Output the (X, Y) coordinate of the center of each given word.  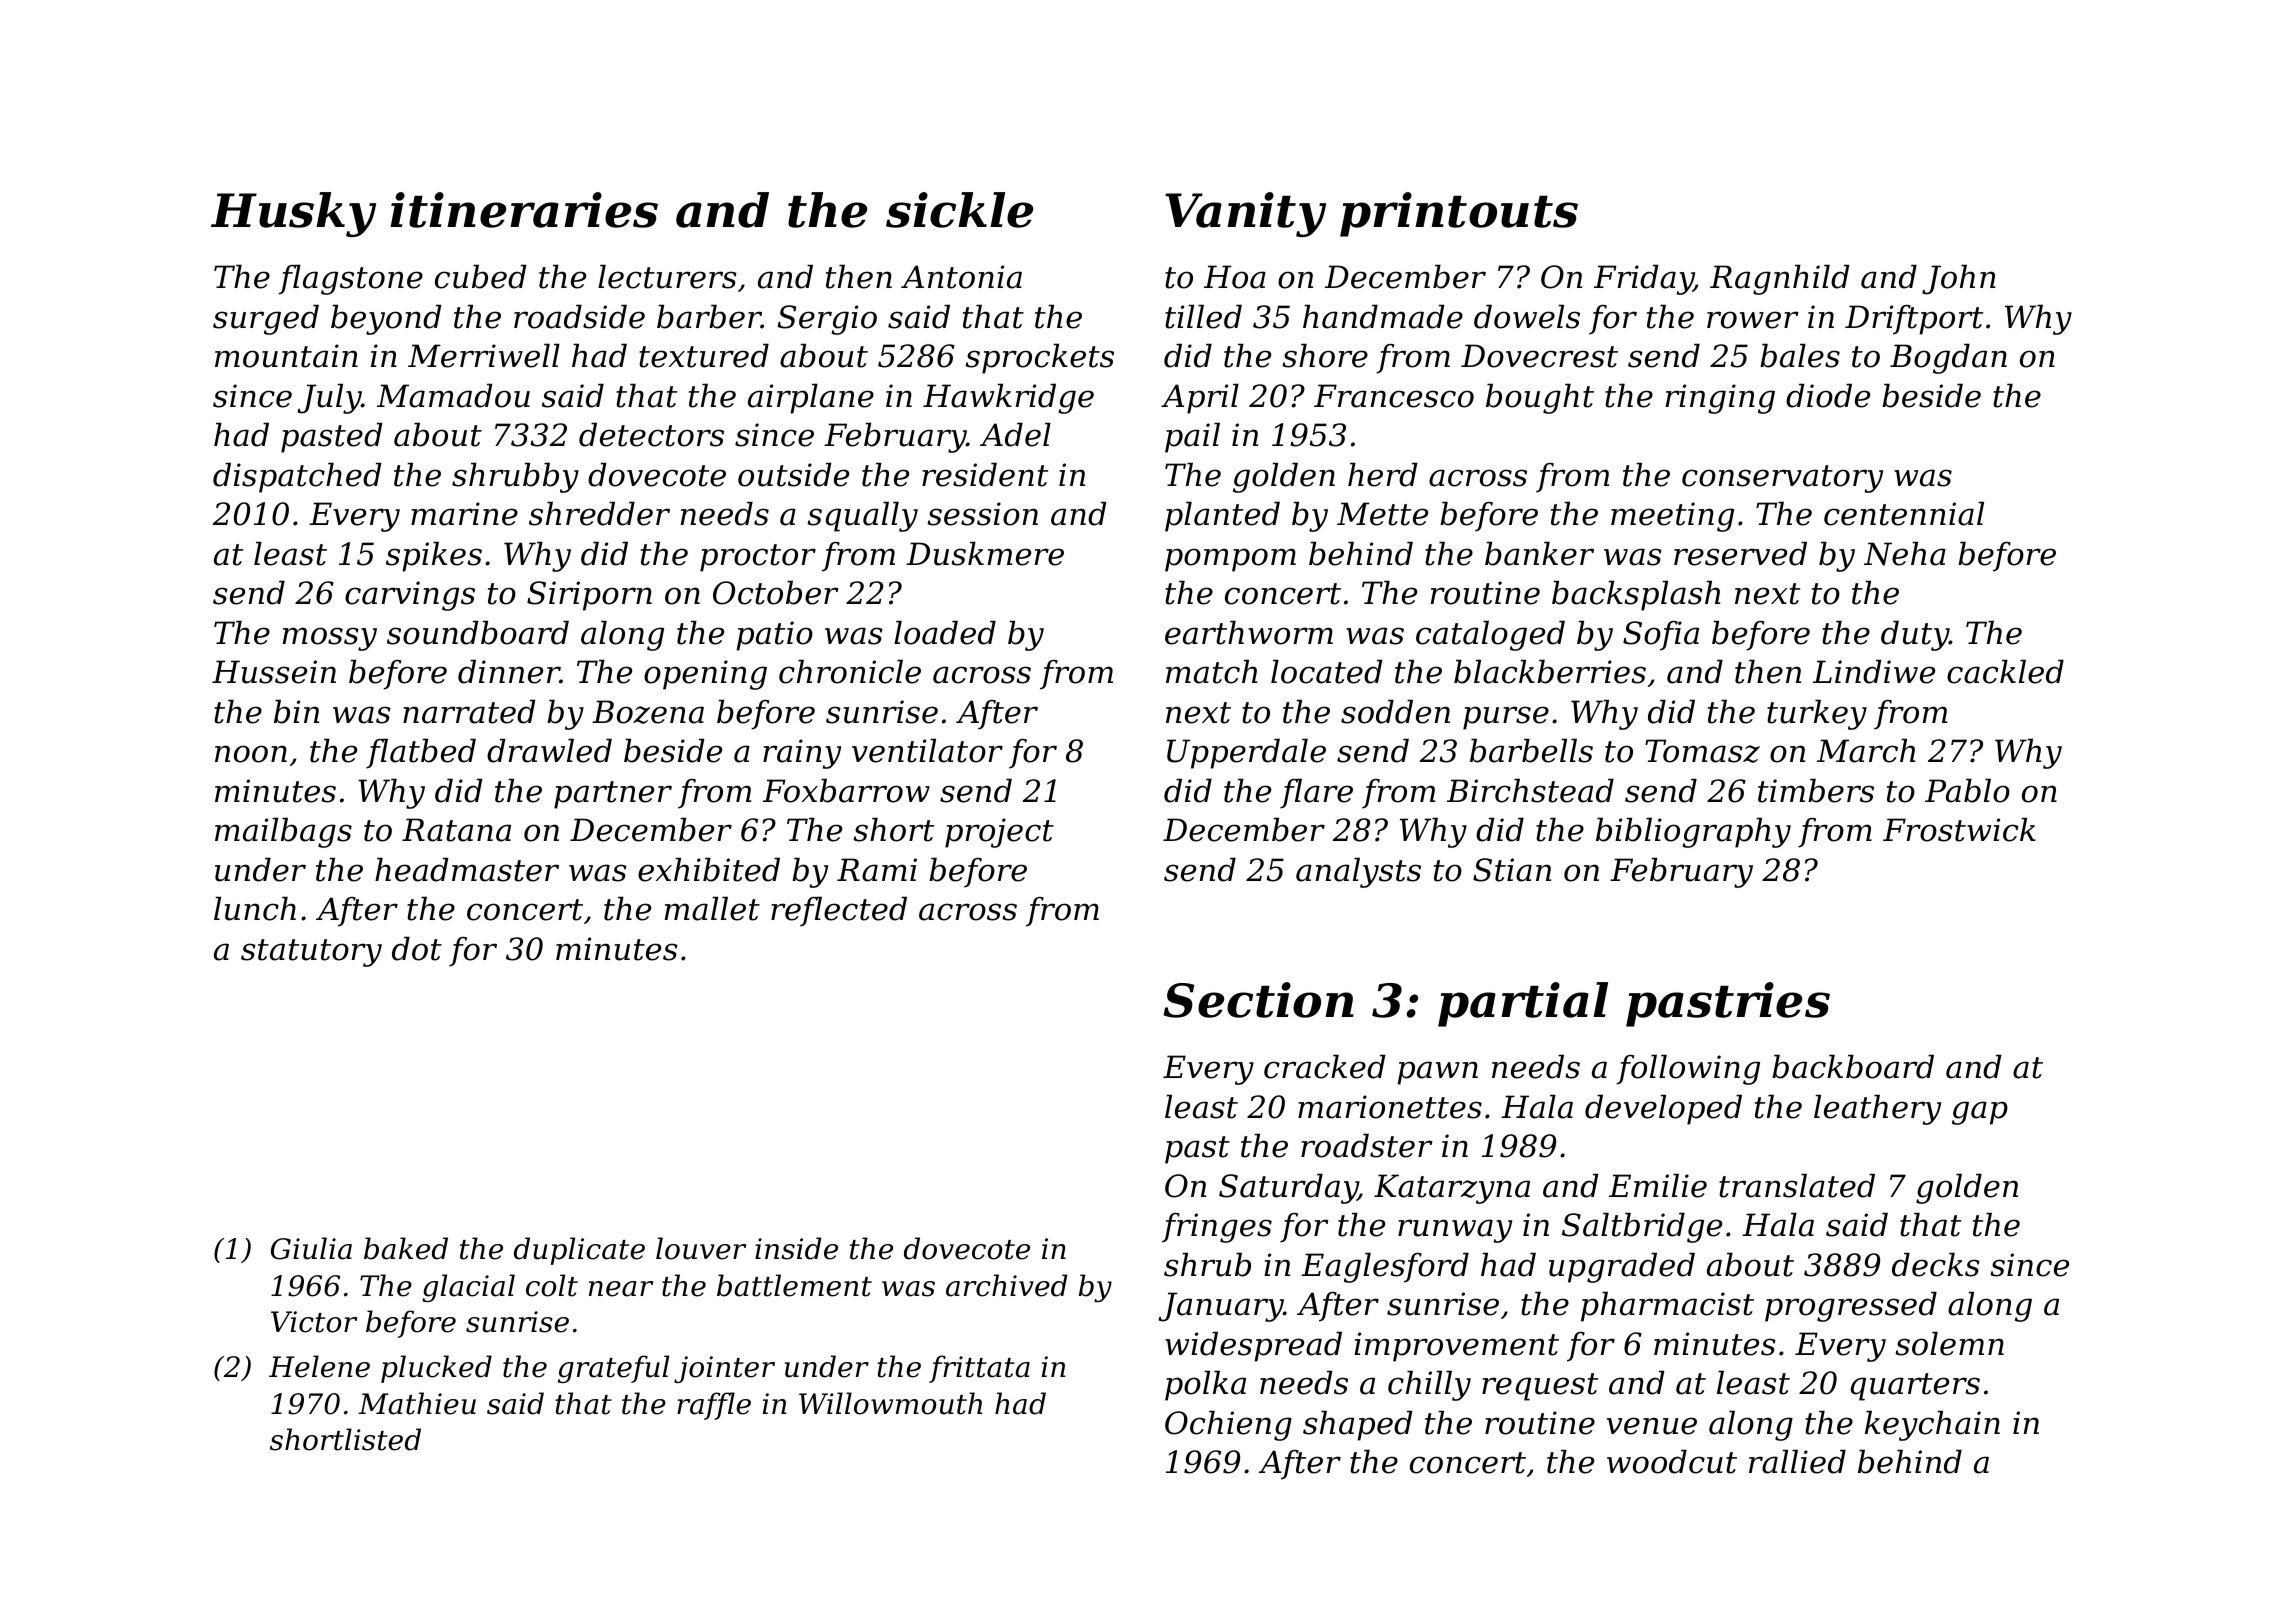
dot (417, 948)
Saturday (1288, 1188)
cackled (2005, 671)
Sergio (827, 320)
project (999, 833)
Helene (319, 1366)
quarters (1915, 1387)
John (1959, 279)
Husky (293, 214)
